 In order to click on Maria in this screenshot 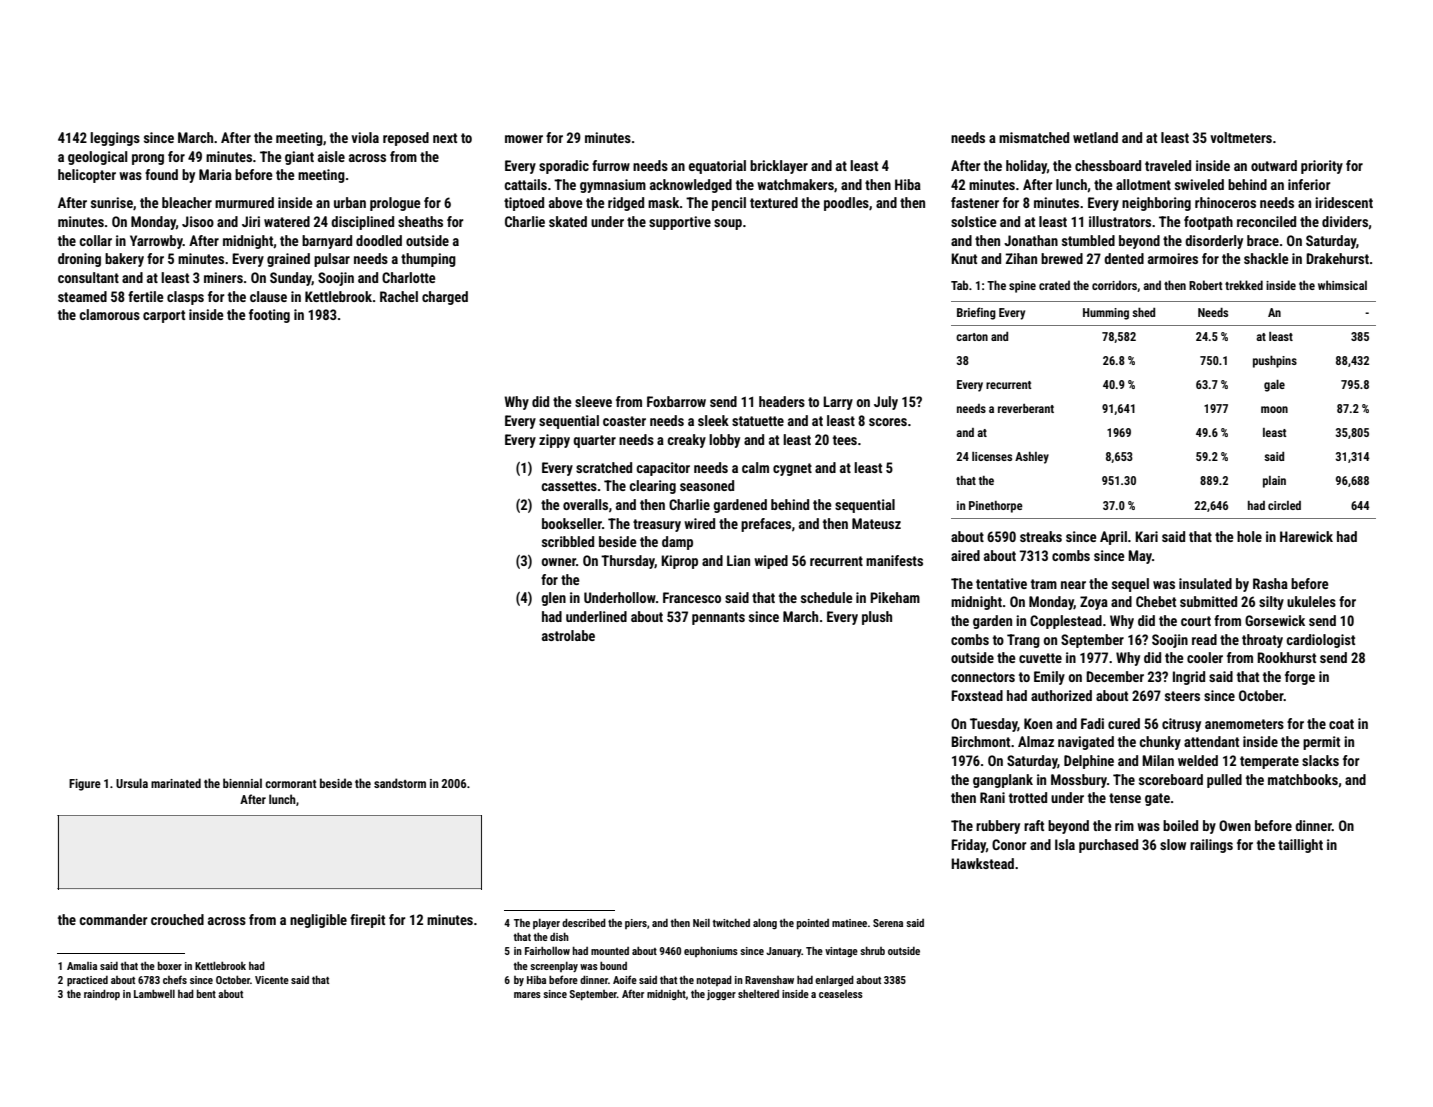, I will do `click(215, 174)`.
